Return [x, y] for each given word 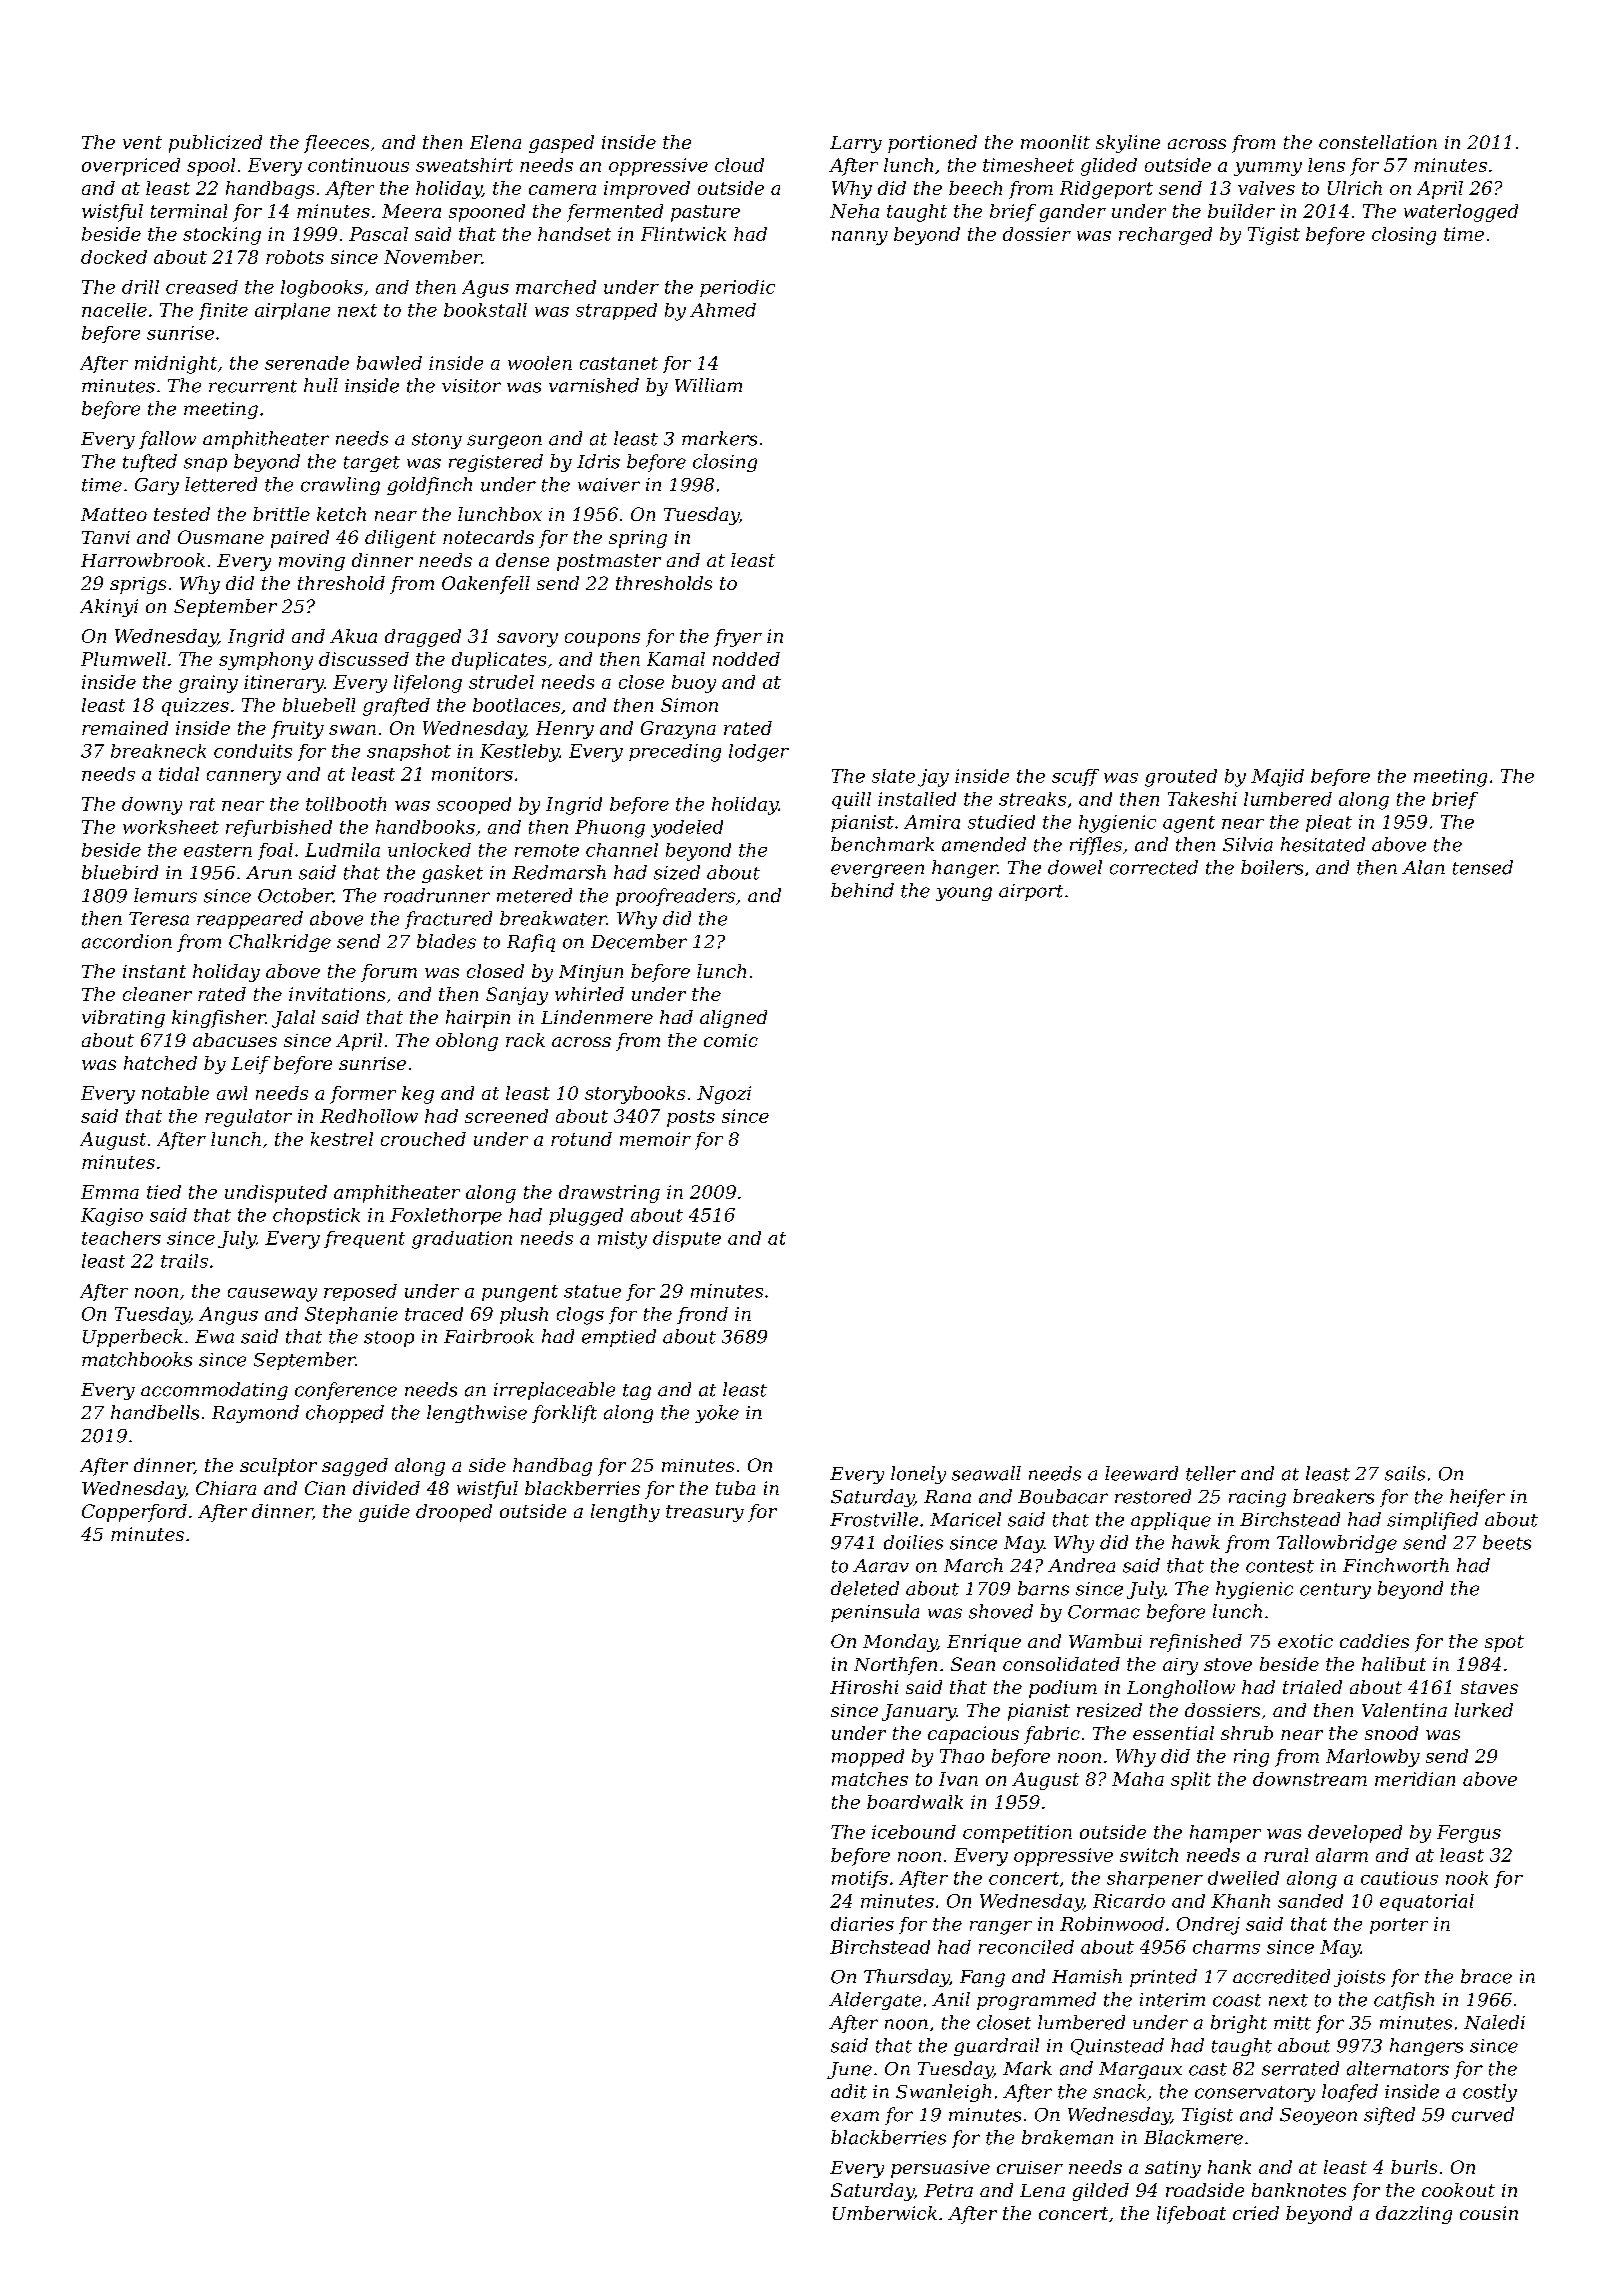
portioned [932, 144]
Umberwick [885, 2213]
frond [702, 1315]
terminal [189, 211]
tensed [1483, 867]
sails [1405, 1473]
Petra [948, 2190]
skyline [1128, 144]
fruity [297, 730]
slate [893, 776]
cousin [1489, 2213]
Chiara [226, 1488]
